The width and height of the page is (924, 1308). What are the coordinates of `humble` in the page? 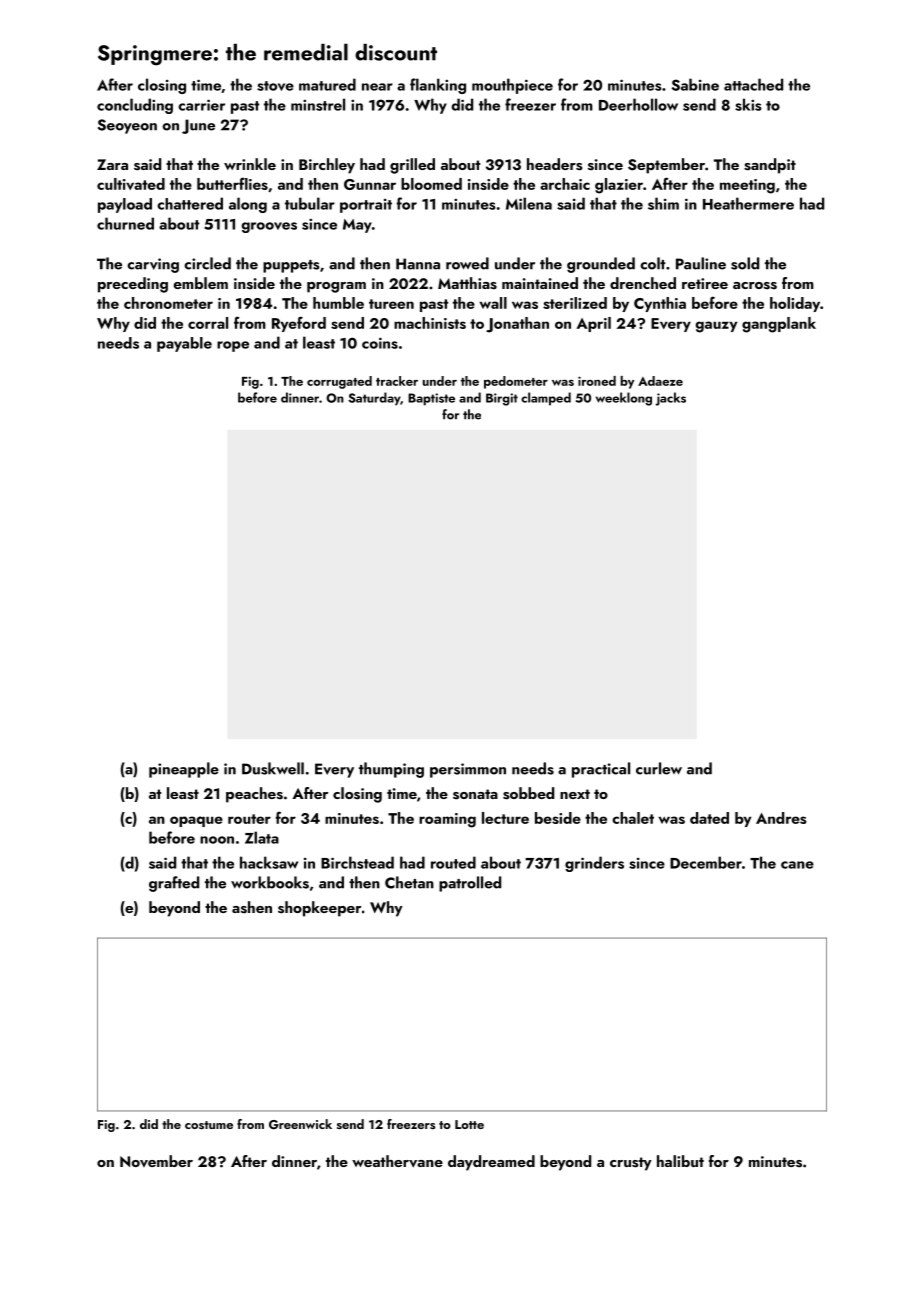 It's located at (338, 303).
